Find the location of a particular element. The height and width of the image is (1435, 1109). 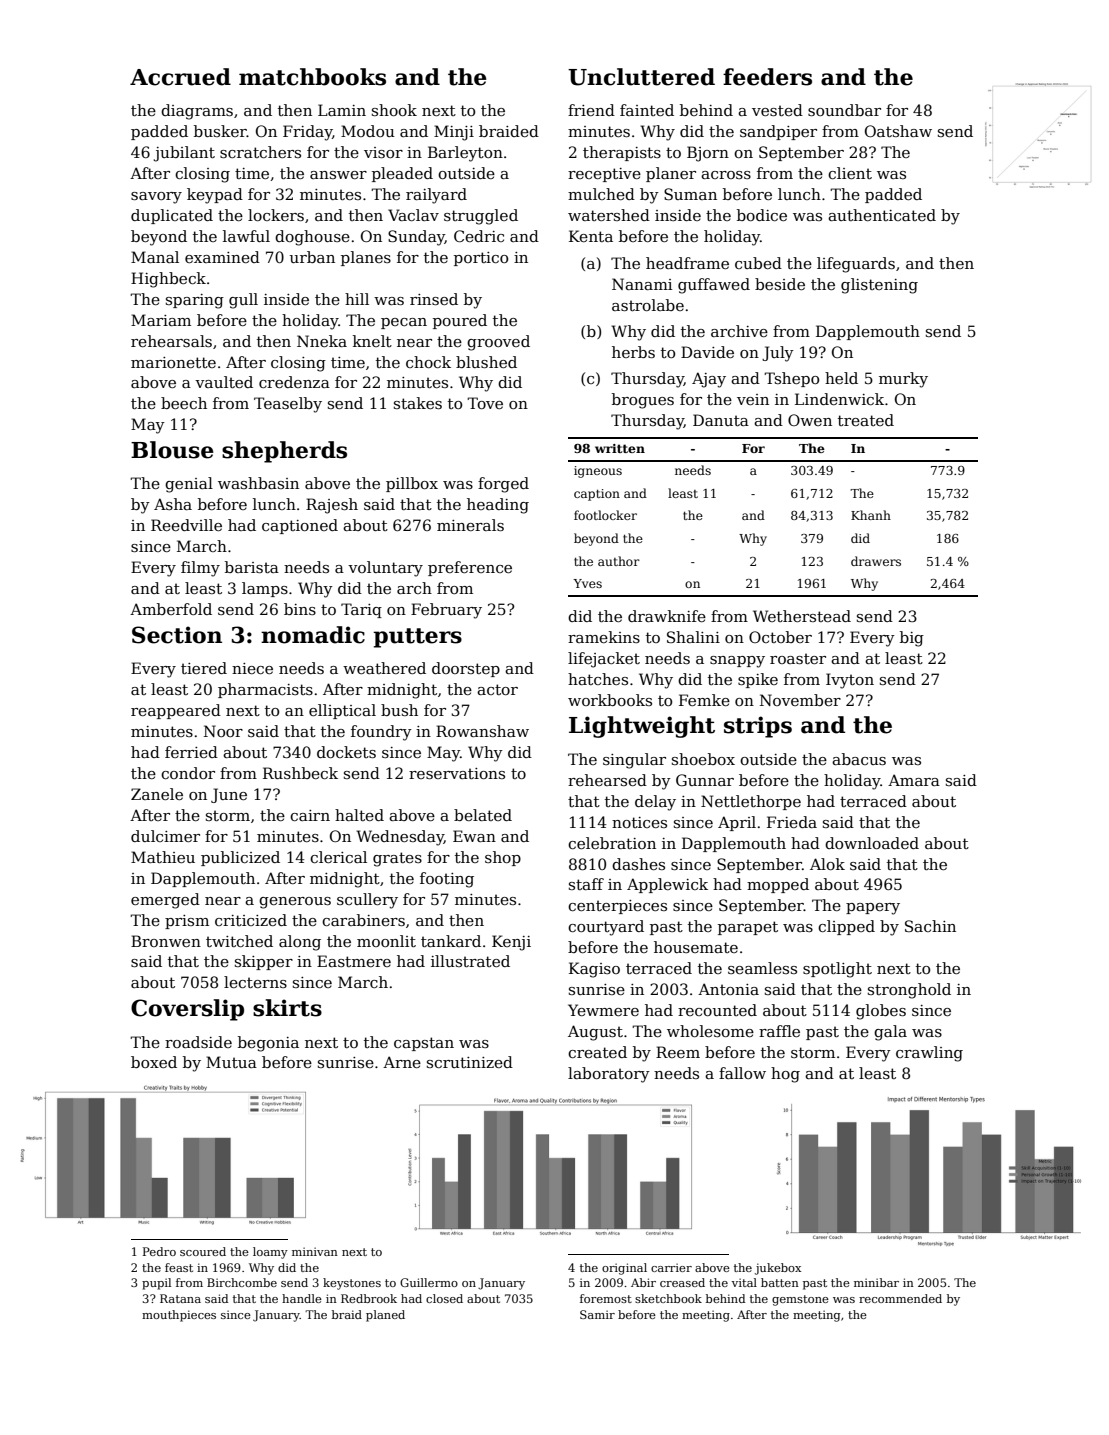

Sachin is located at coordinates (930, 926).
